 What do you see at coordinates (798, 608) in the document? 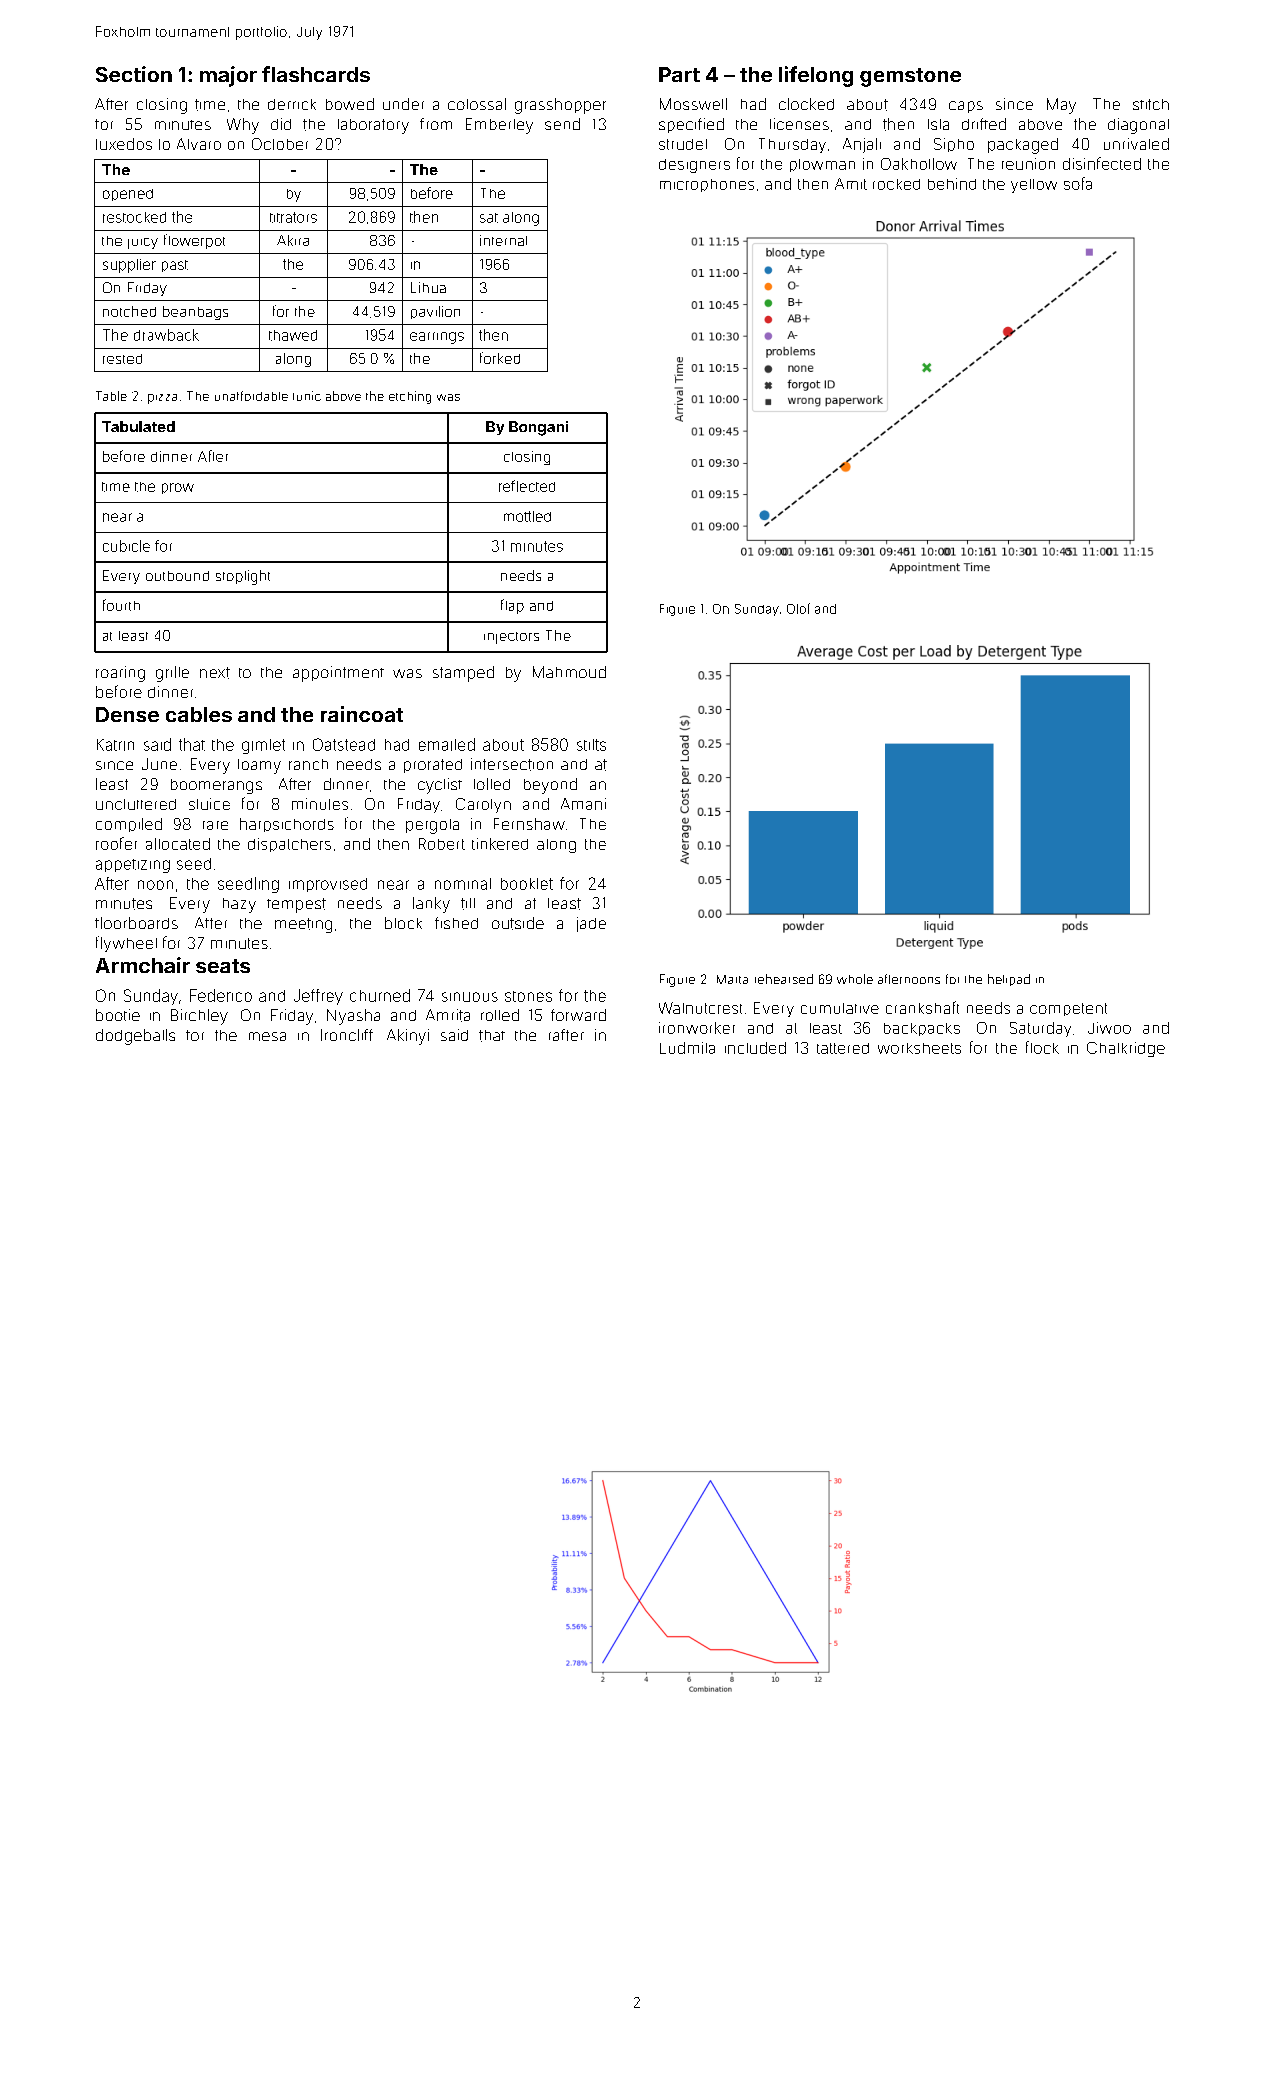
I see `Olof` at bounding box center [798, 608].
